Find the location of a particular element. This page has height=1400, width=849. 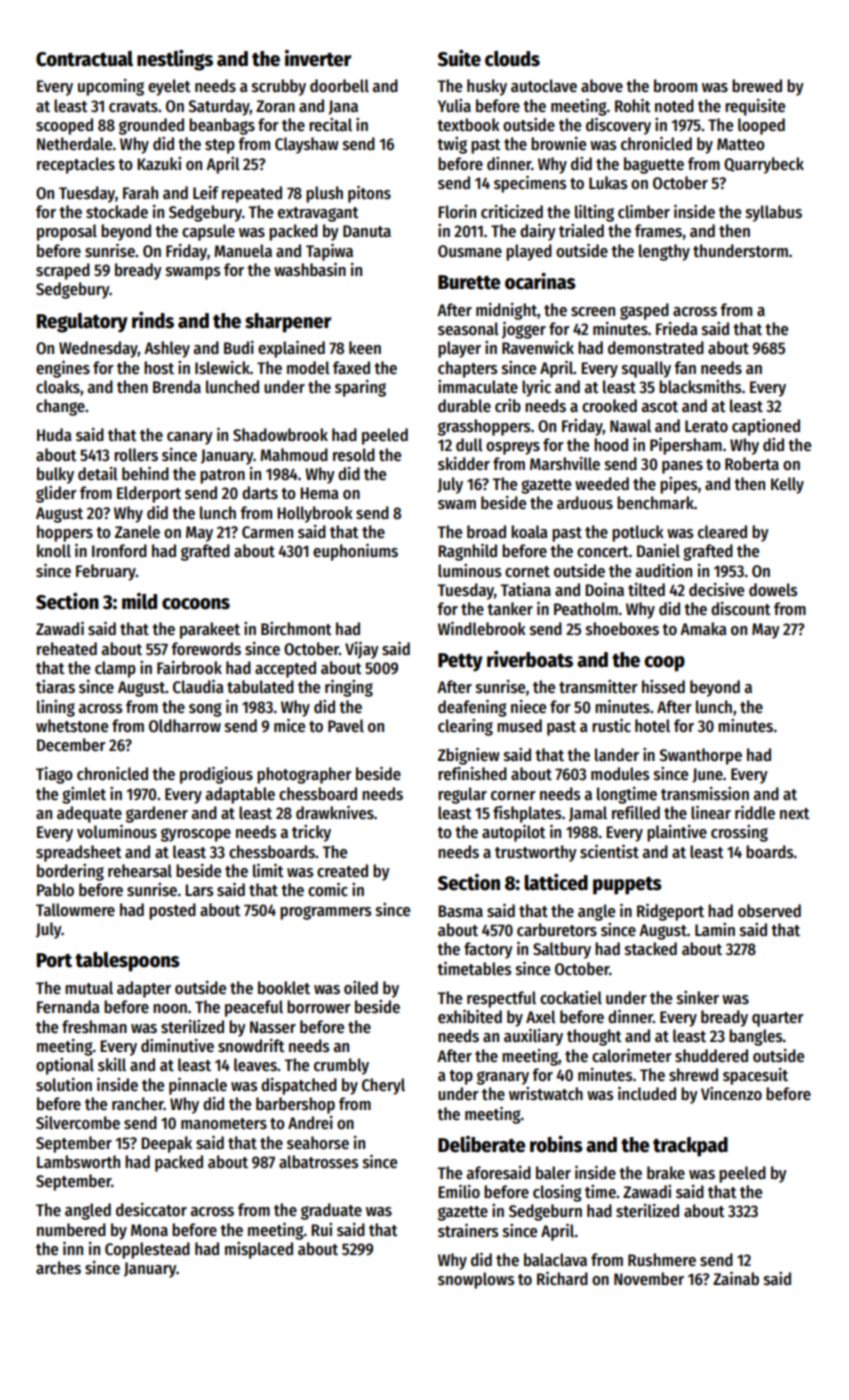

Copplestead is located at coordinates (147, 1250).
